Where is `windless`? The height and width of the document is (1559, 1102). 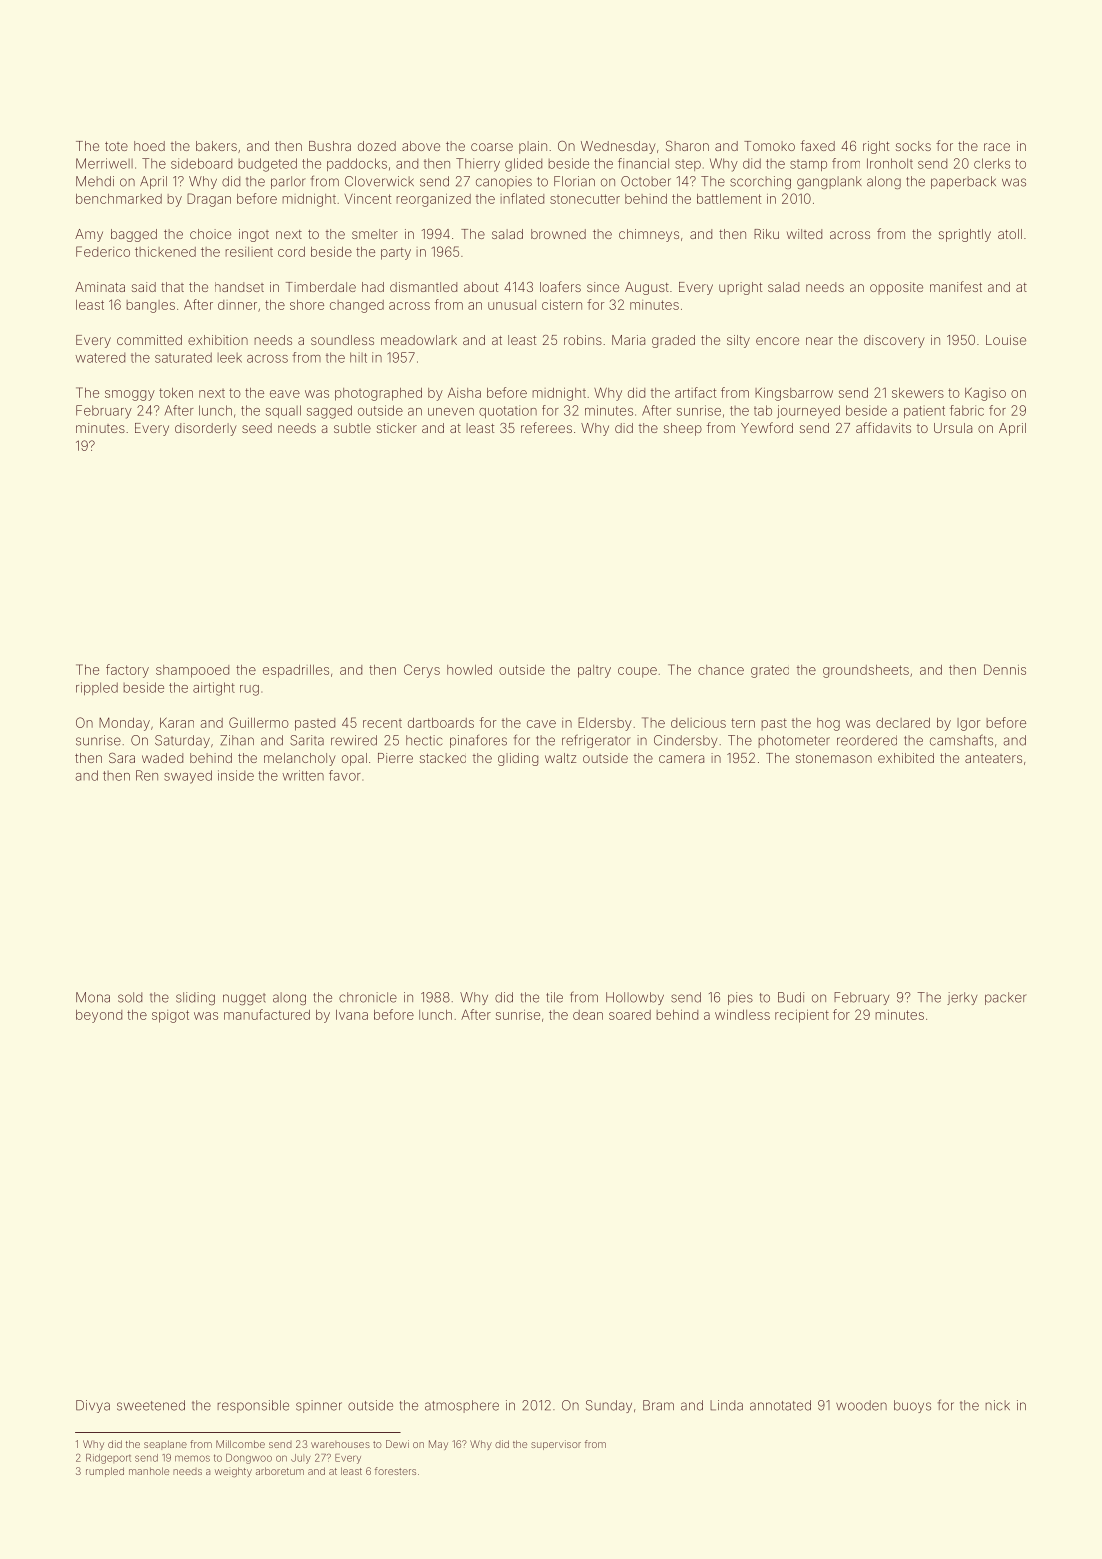 windless is located at coordinates (742, 1015).
